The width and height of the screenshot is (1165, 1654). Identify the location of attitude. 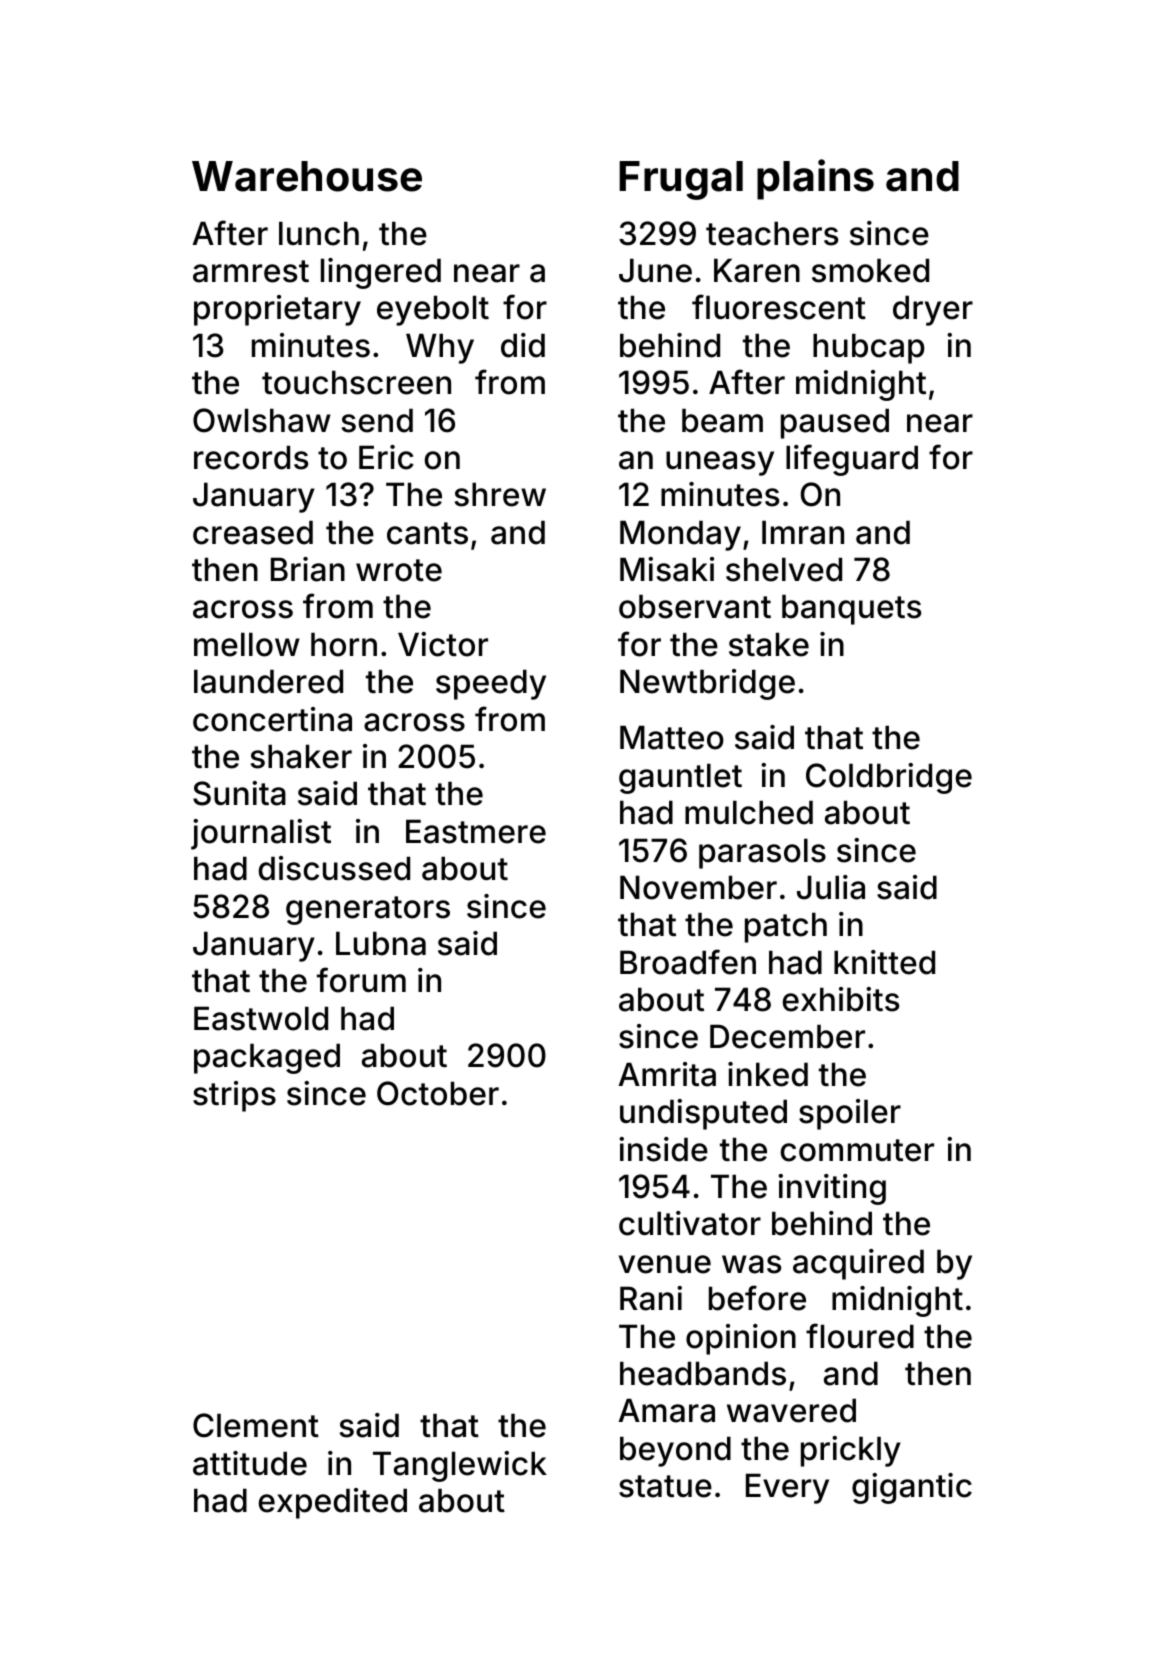
(250, 1463).
